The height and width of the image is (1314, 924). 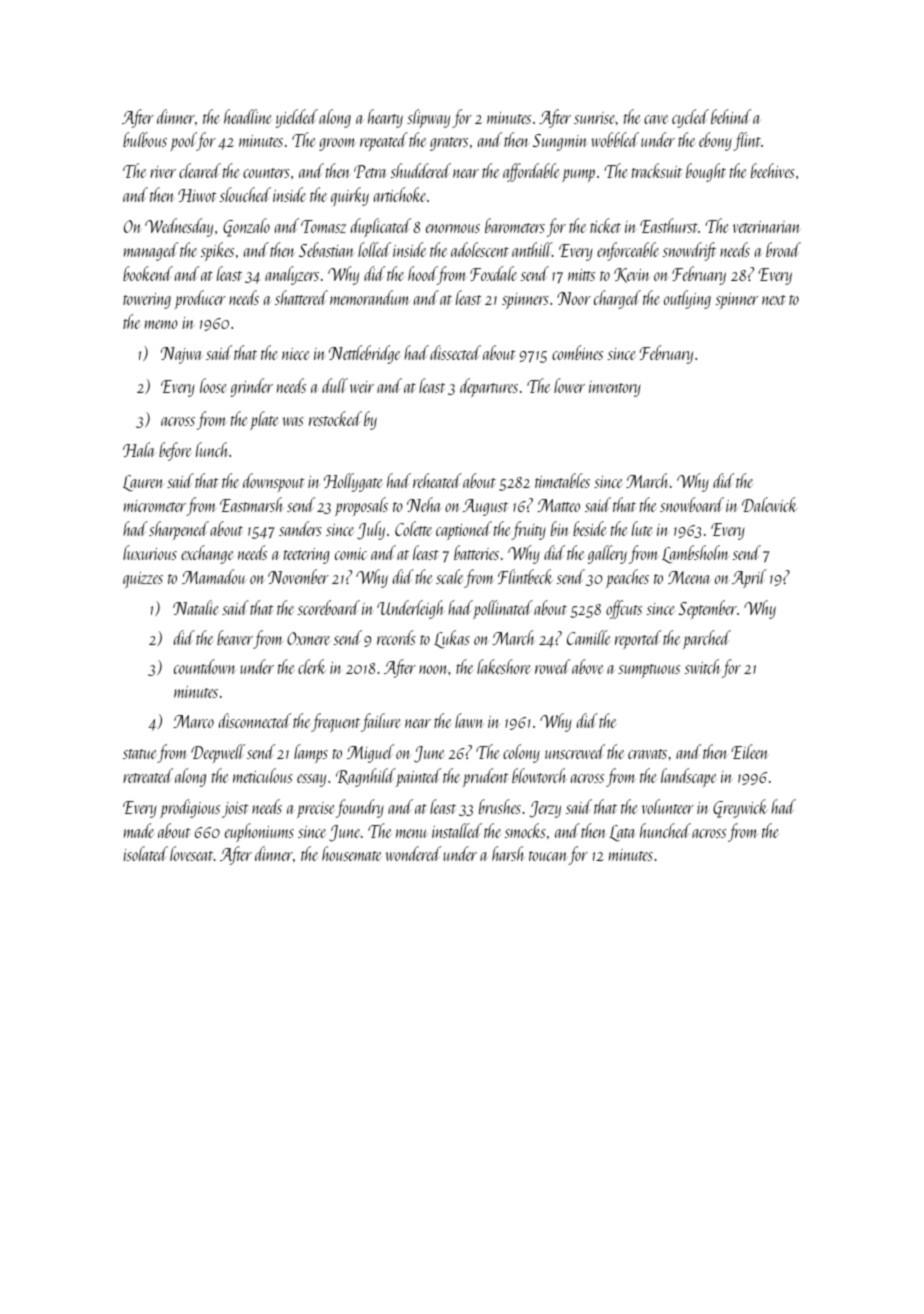 What do you see at coordinates (649, 671) in the image?
I see `sumptuous` at bounding box center [649, 671].
